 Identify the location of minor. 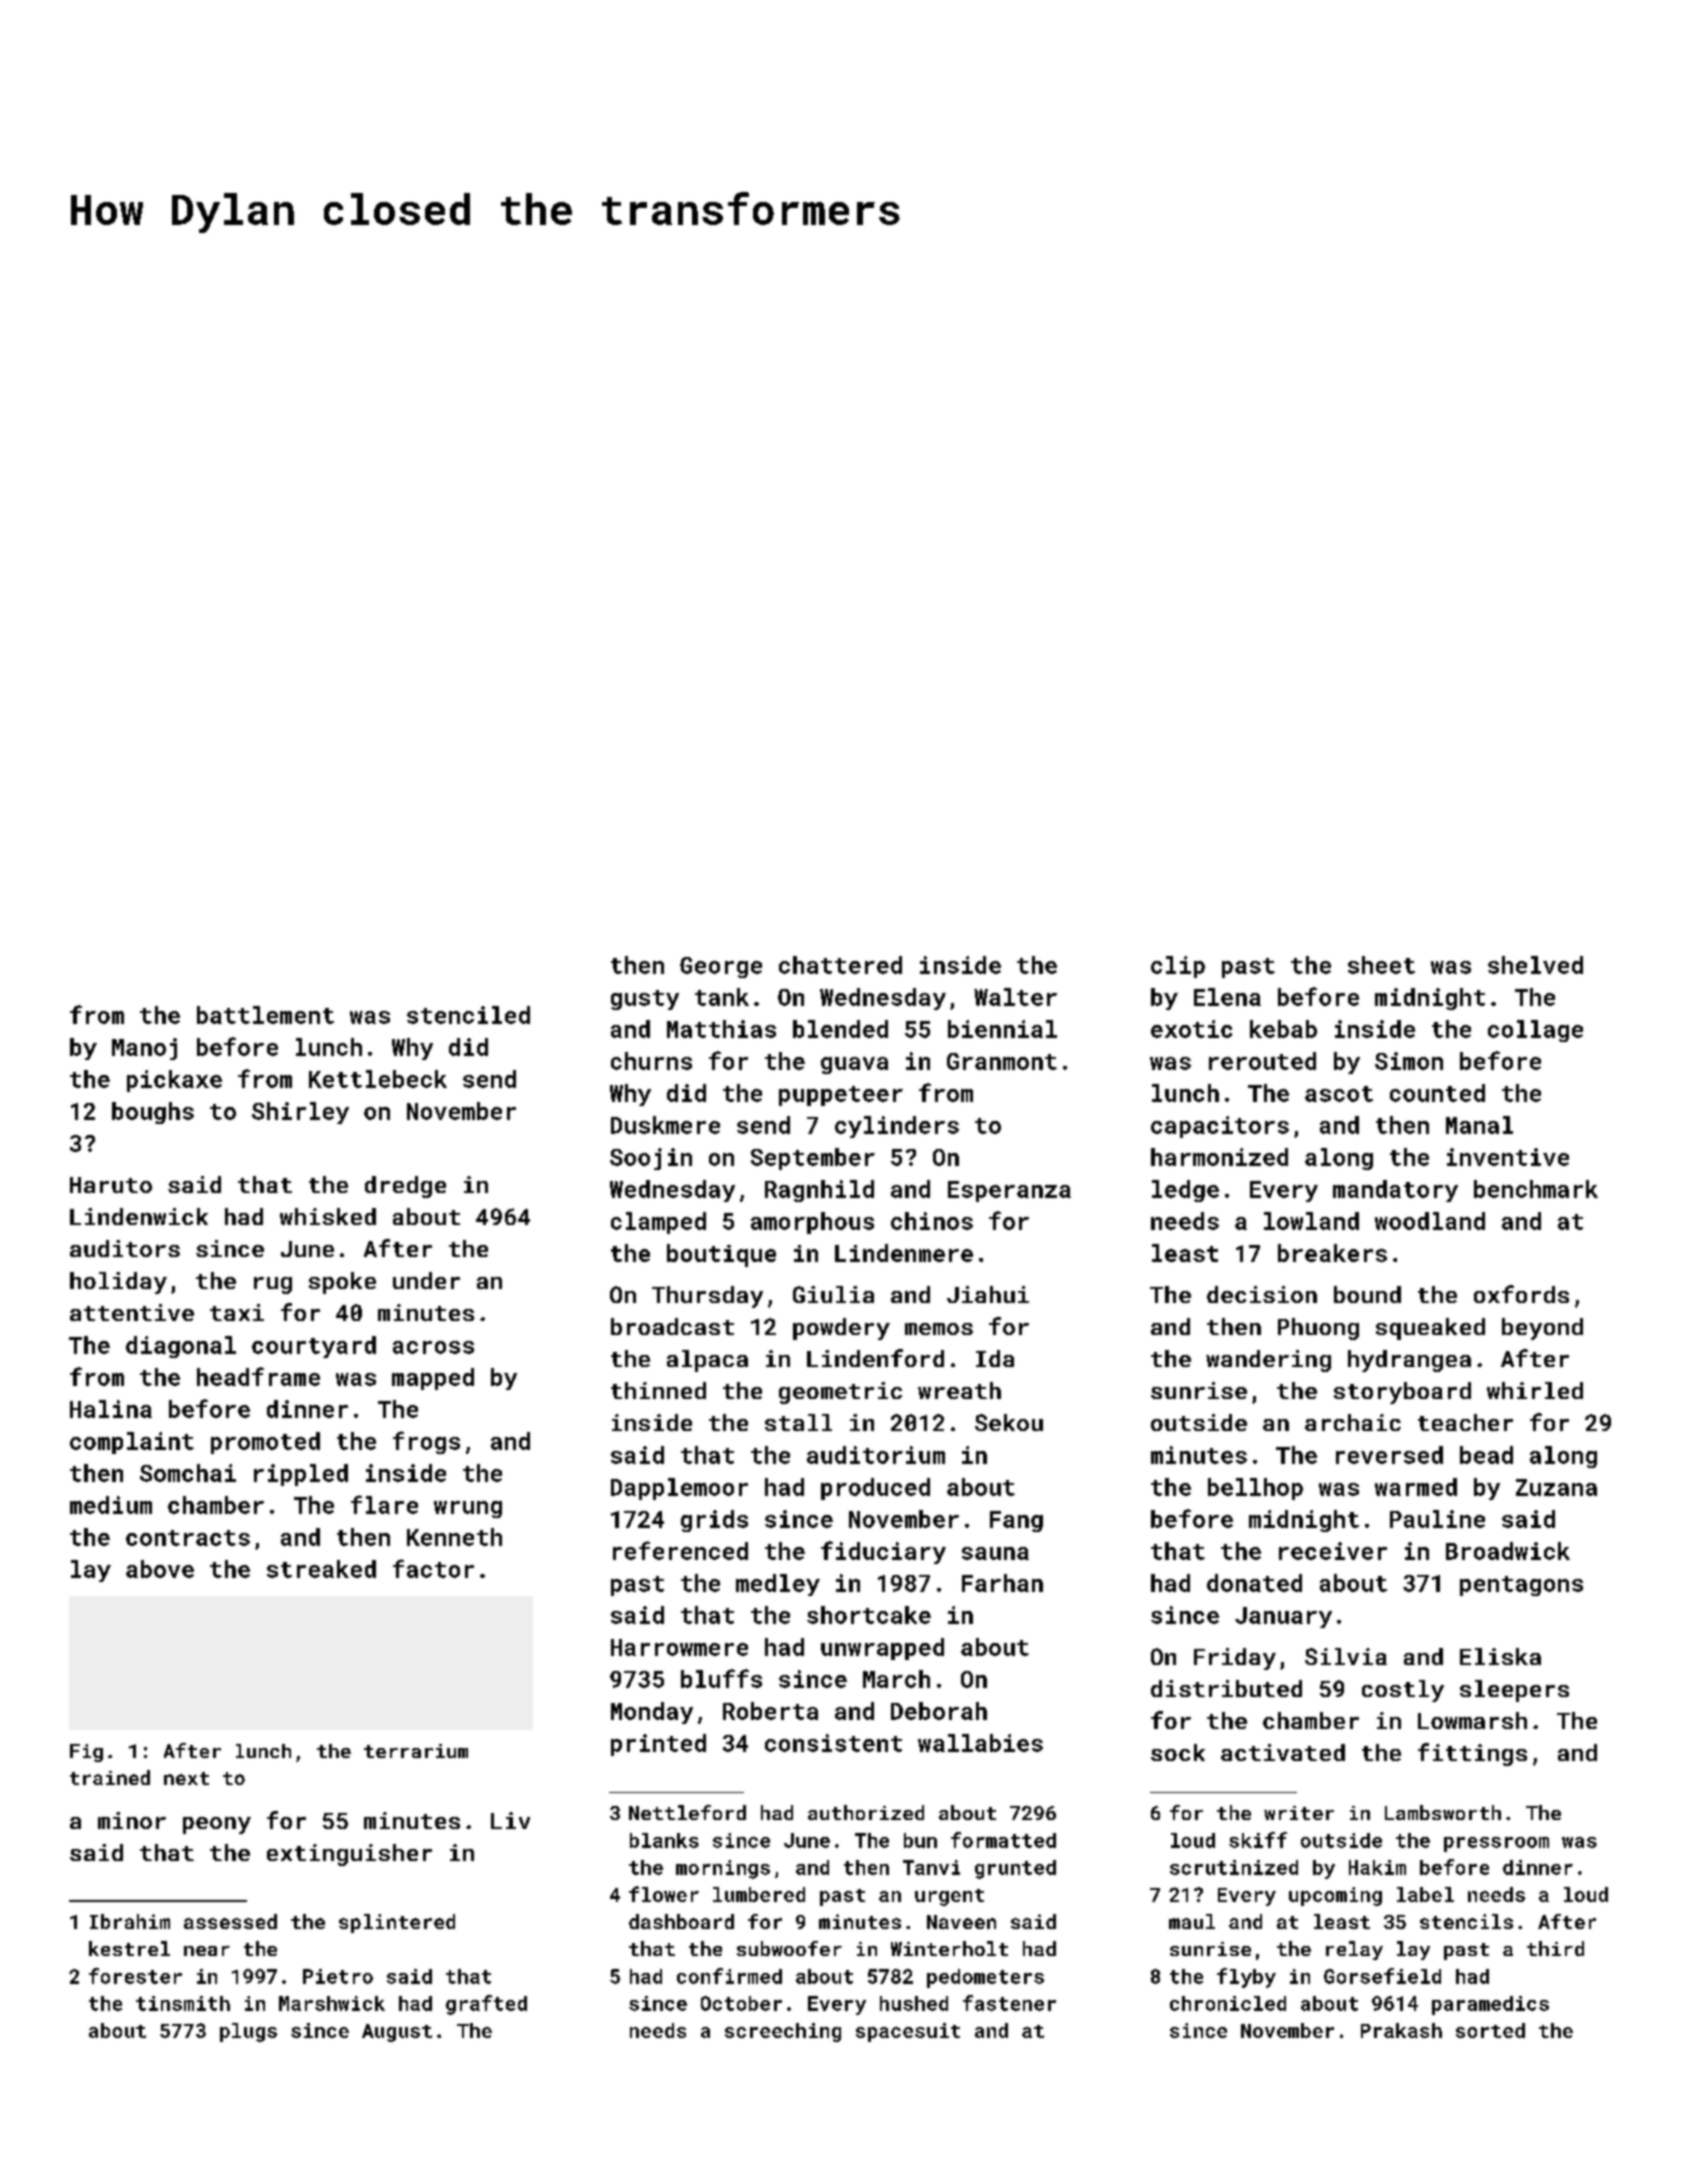
(132, 1820).
